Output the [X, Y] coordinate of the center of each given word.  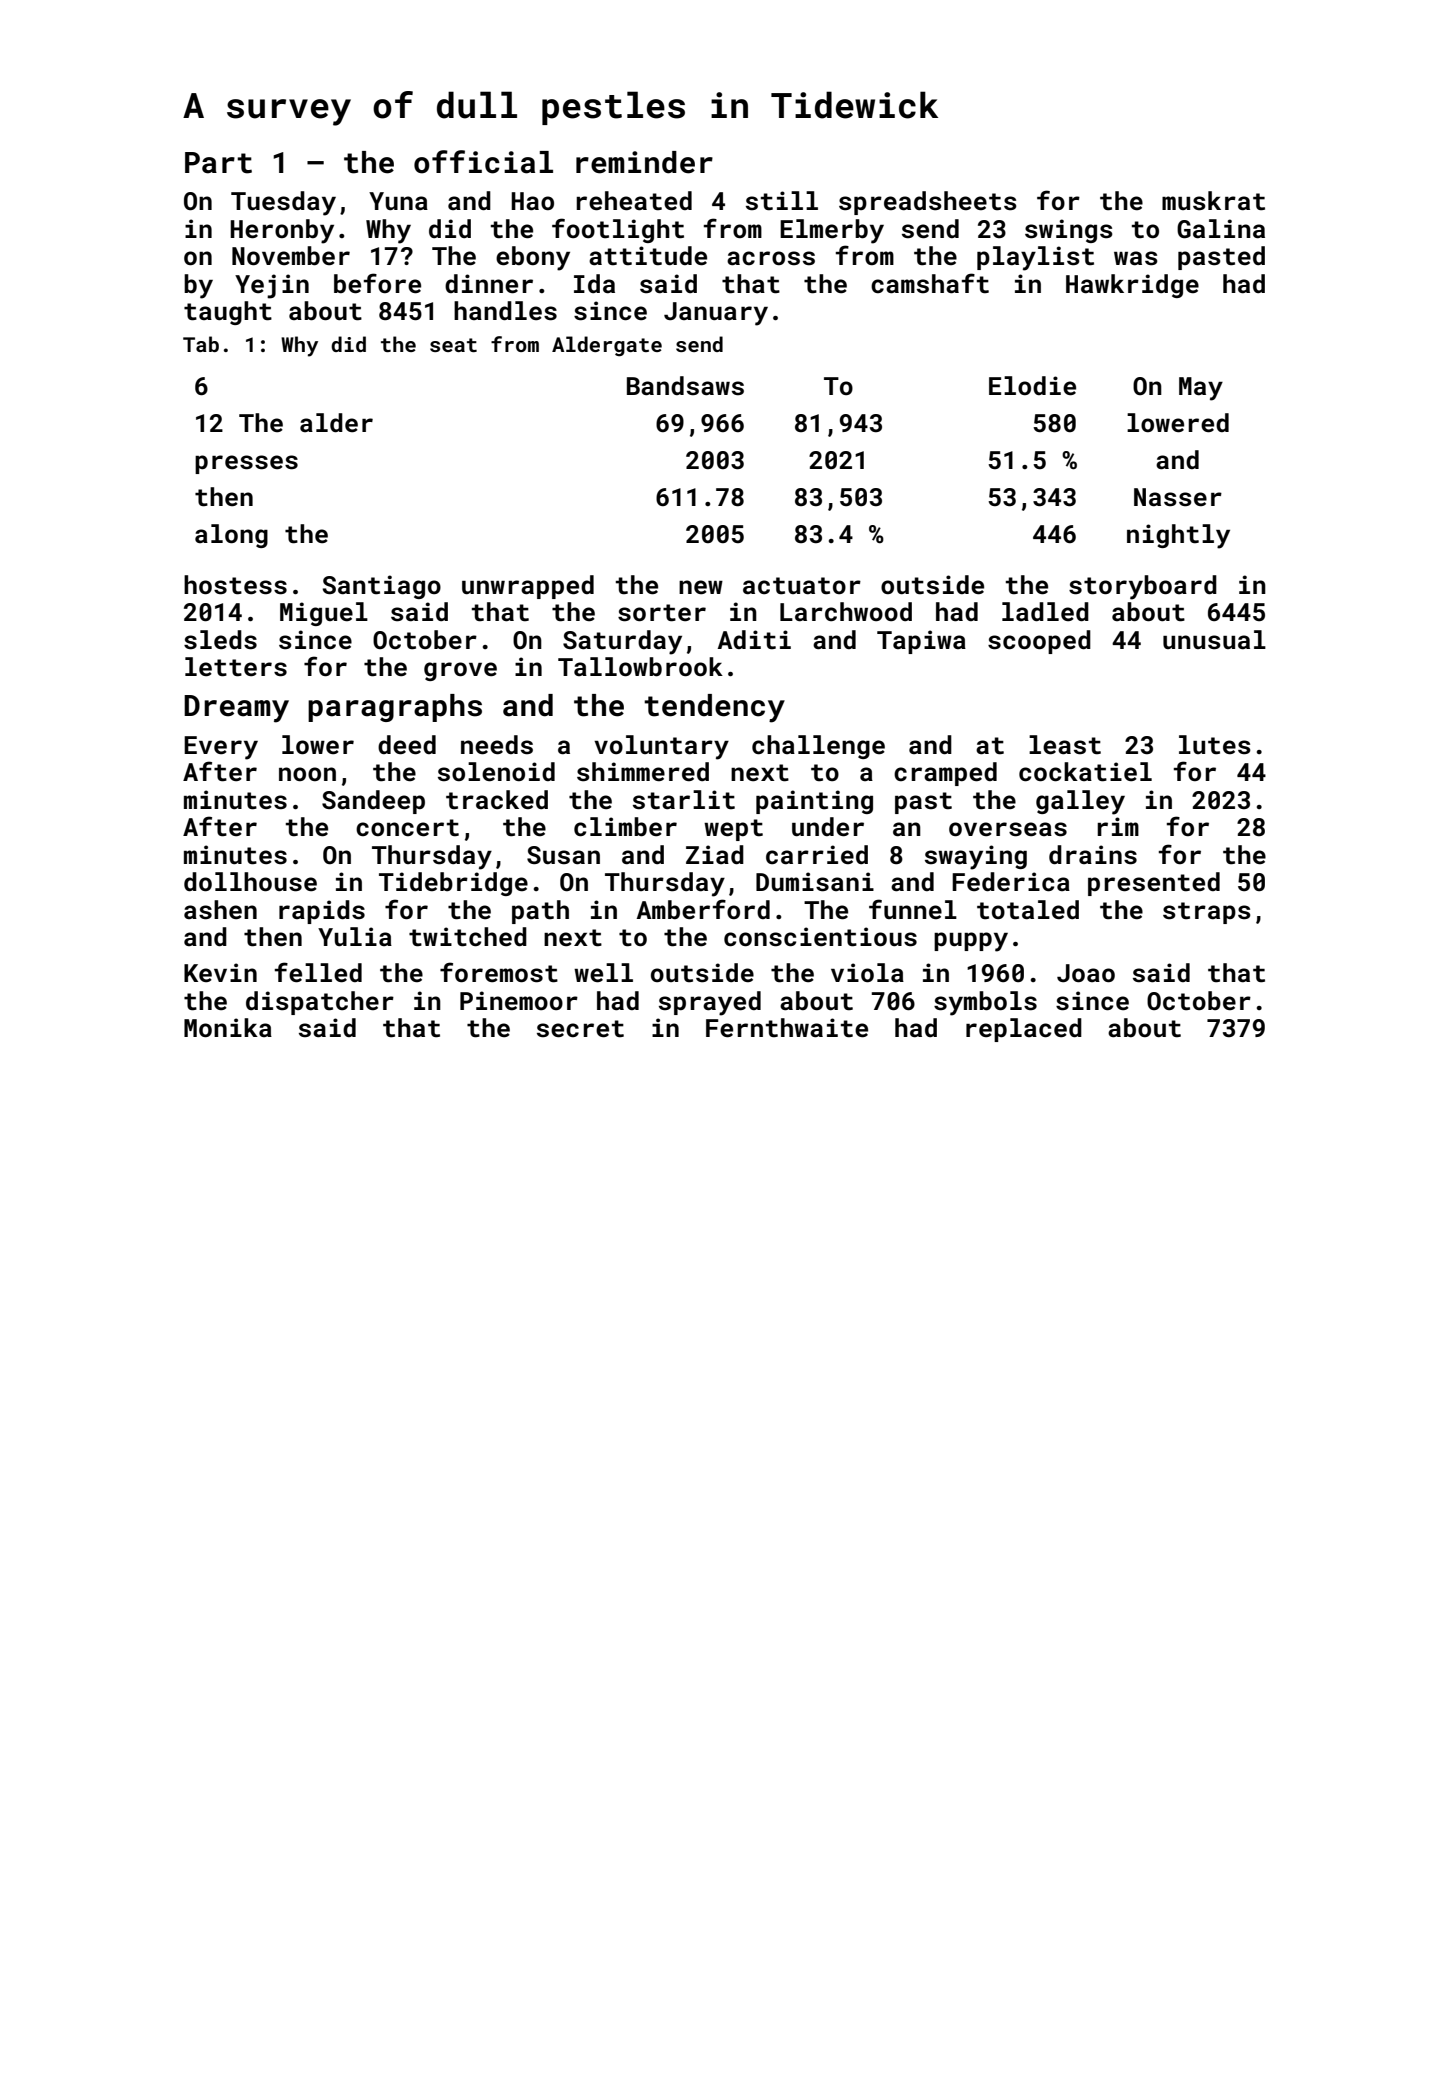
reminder [644, 162]
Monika [228, 1027]
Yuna [398, 201]
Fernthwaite [787, 1028]
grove [460, 671]
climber [625, 827]
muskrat [1213, 201]
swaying [976, 857]
